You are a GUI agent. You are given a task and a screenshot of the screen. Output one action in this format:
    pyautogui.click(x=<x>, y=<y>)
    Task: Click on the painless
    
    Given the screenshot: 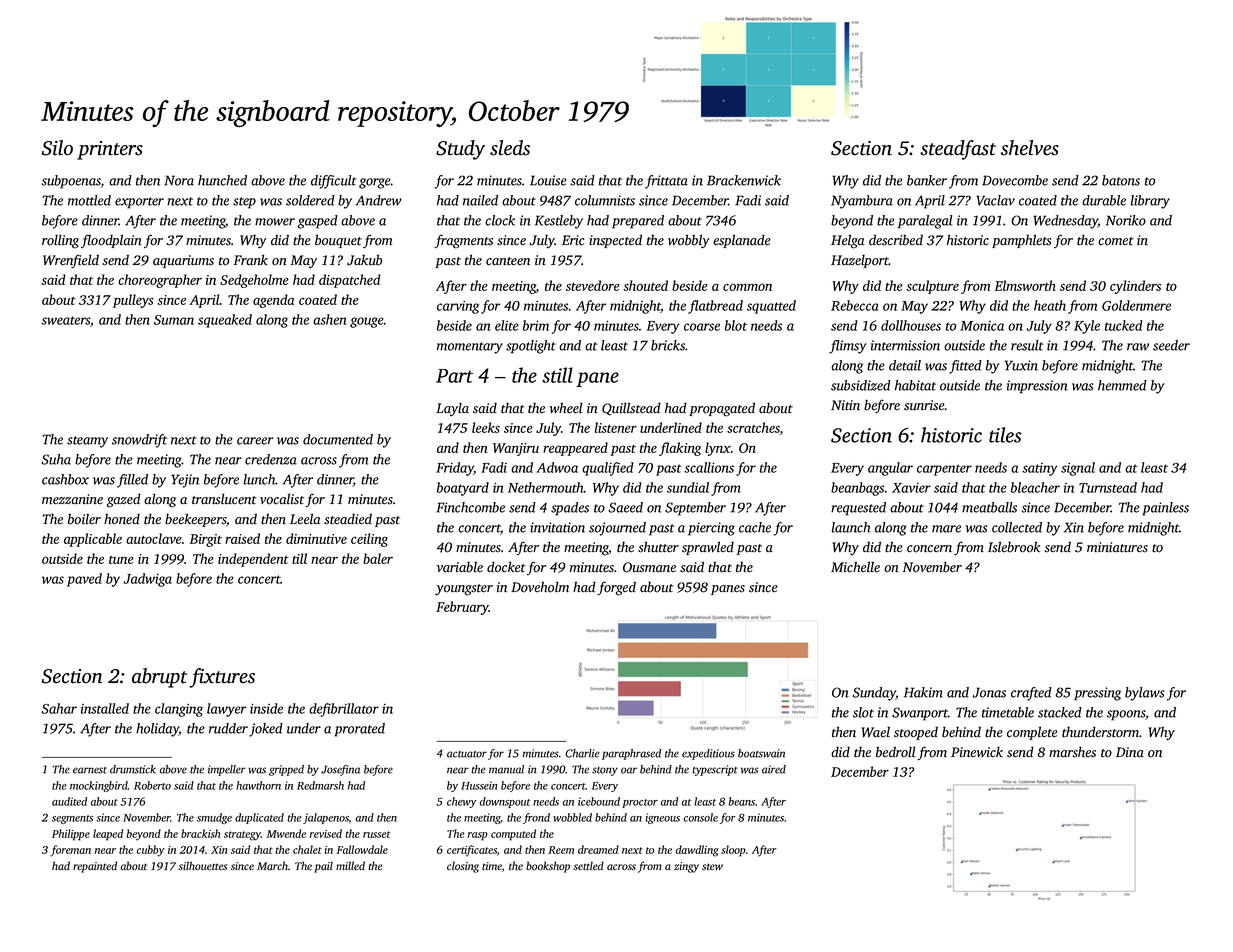 What is the action you would take?
    pyautogui.click(x=1166, y=509)
